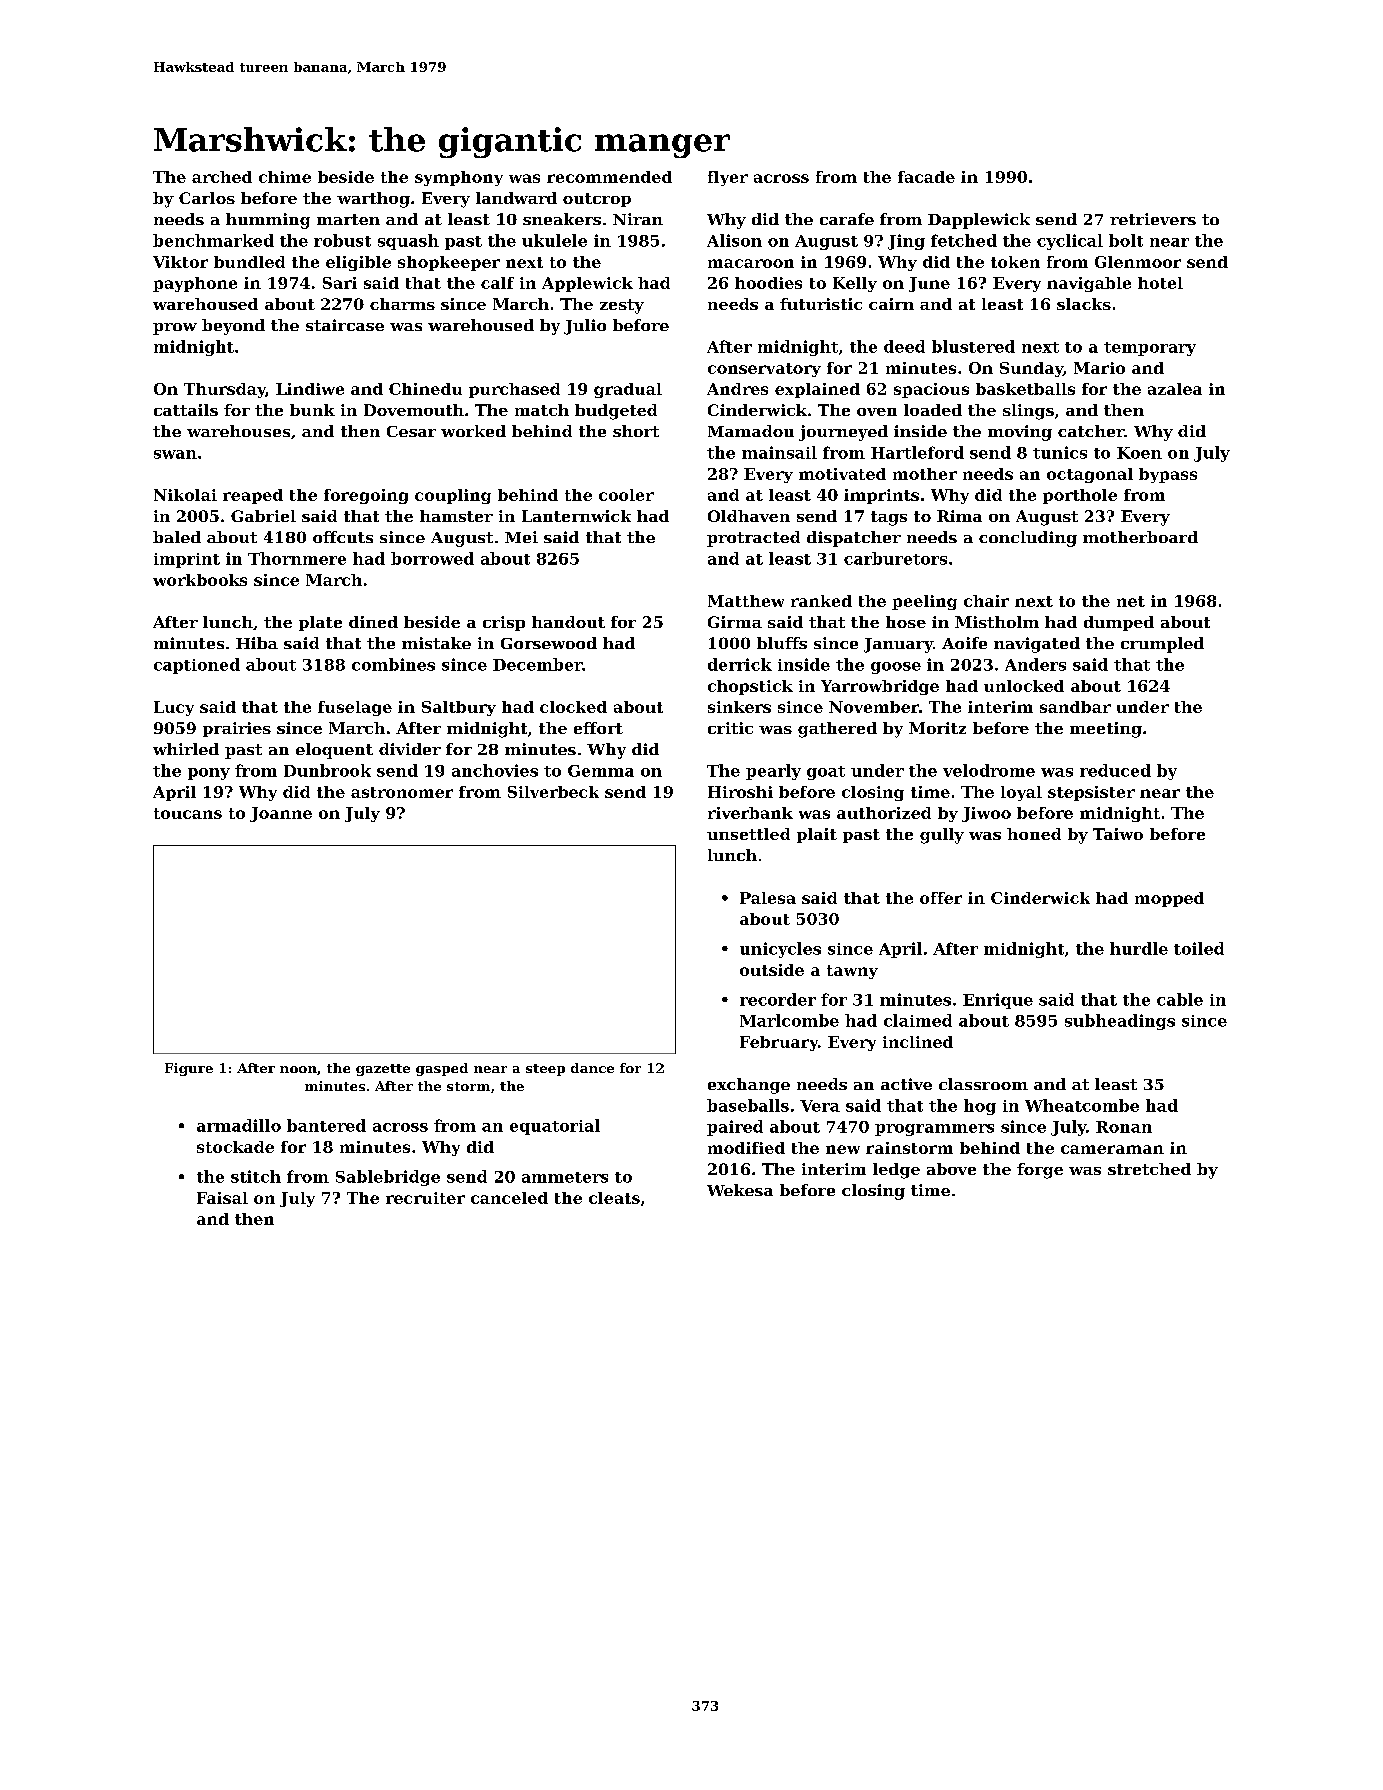 This page has width=1383, height=1790. I want to click on net, so click(1131, 601).
